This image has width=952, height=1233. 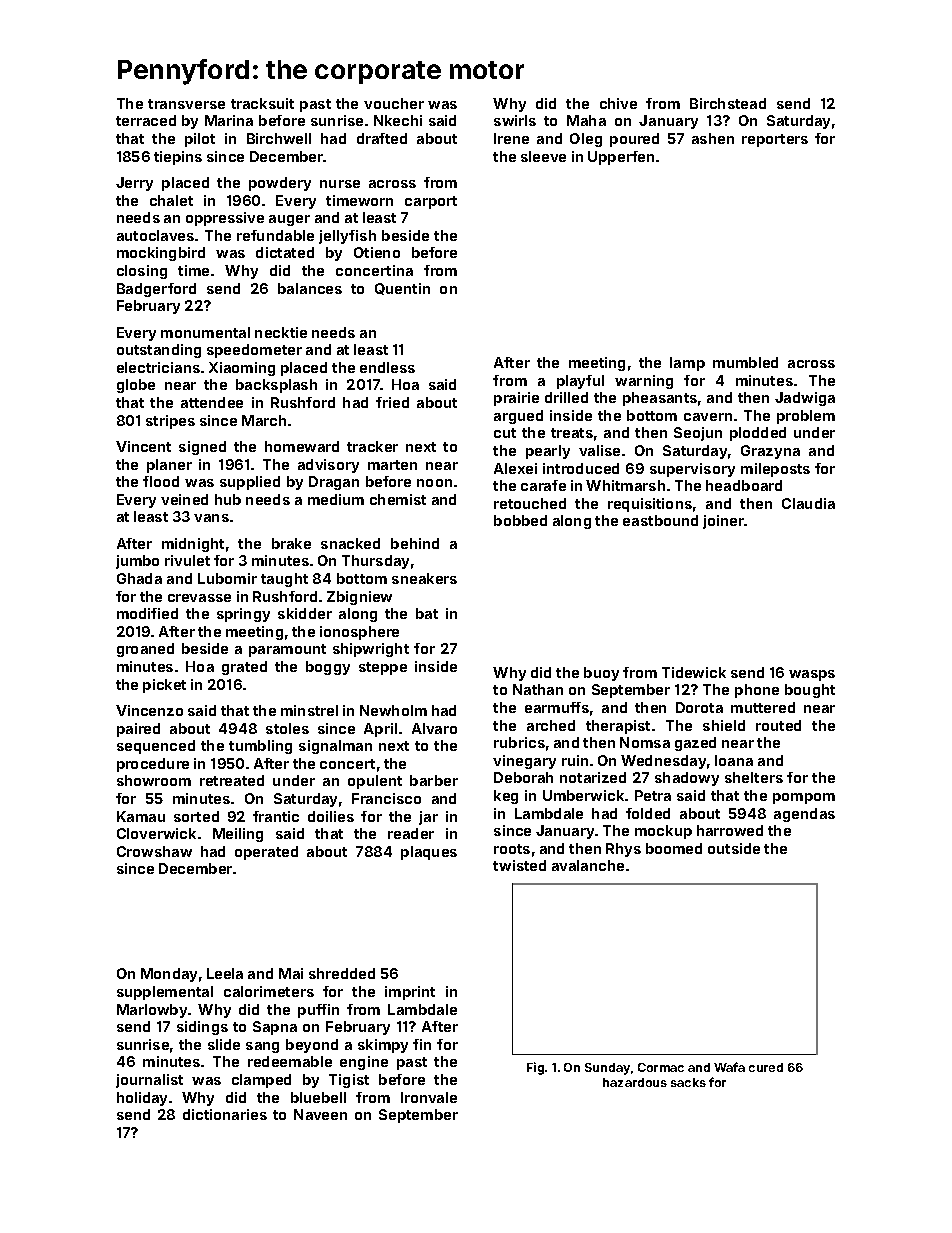 I want to click on reporters, so click(x=775, y=140).
